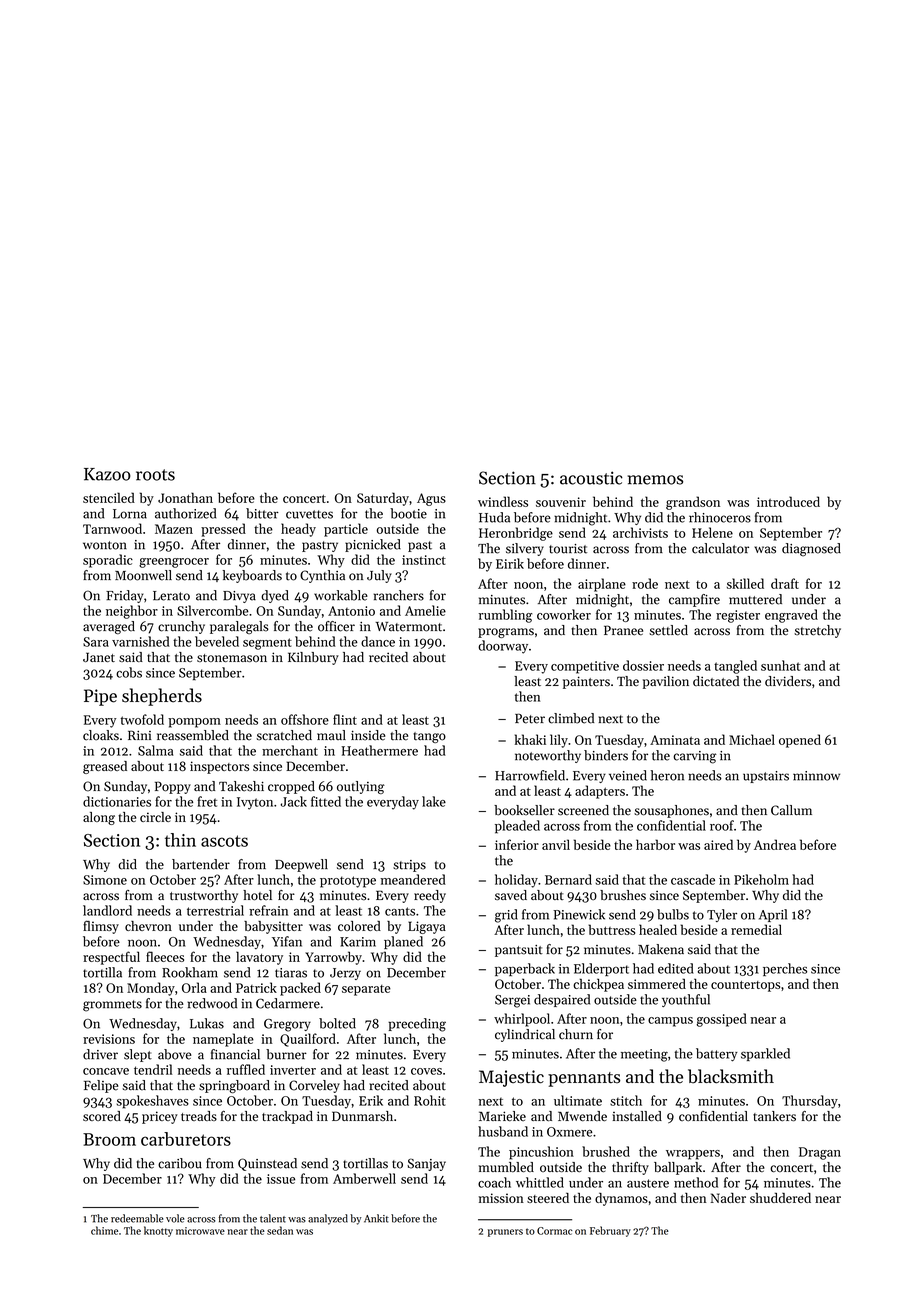 The width and height of the image is (924, 1308). I want to click on Broom, so click(109, 1139).
